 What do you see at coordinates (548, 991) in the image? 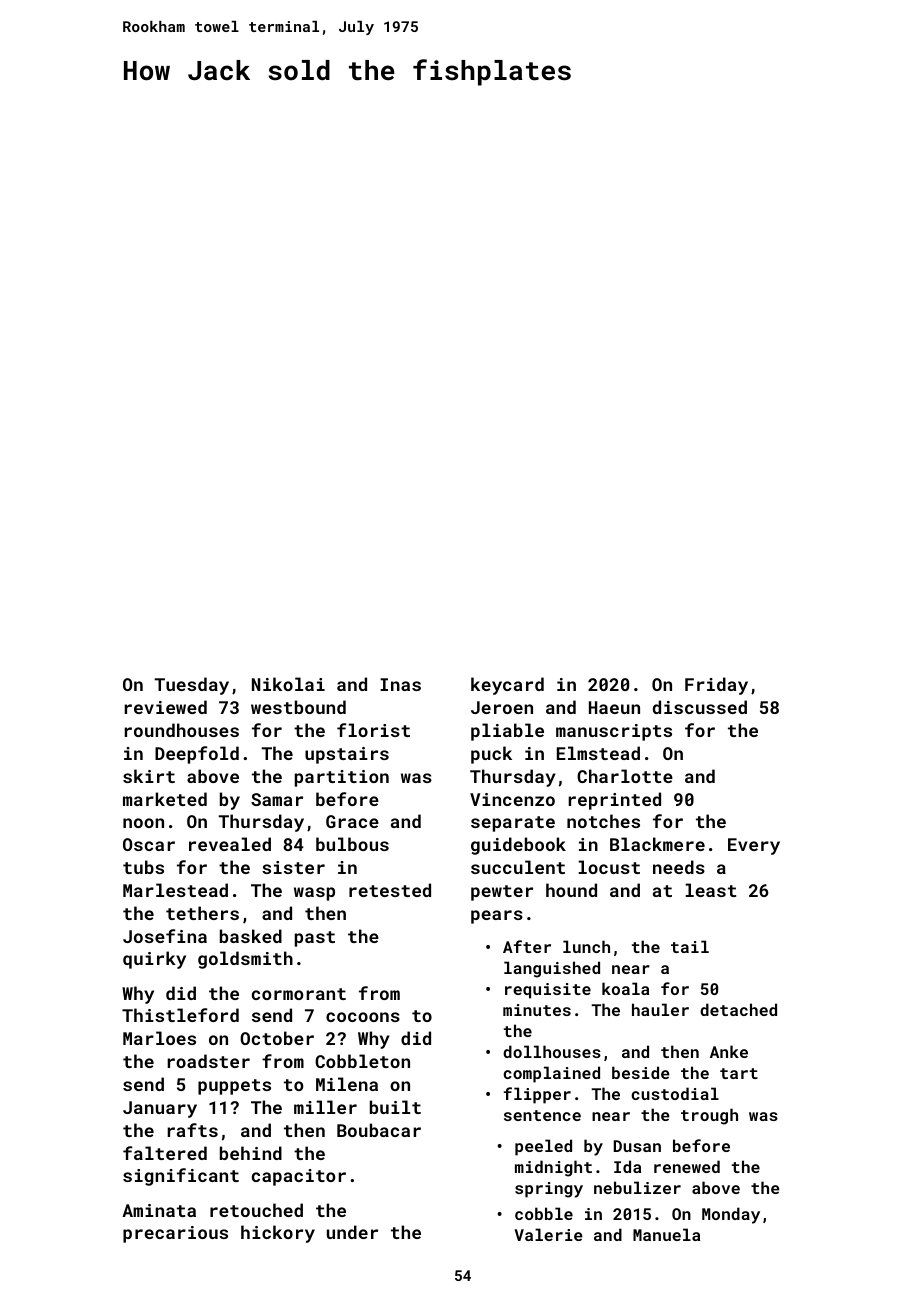
I see `requisite` at bounding box center [548, 991].
